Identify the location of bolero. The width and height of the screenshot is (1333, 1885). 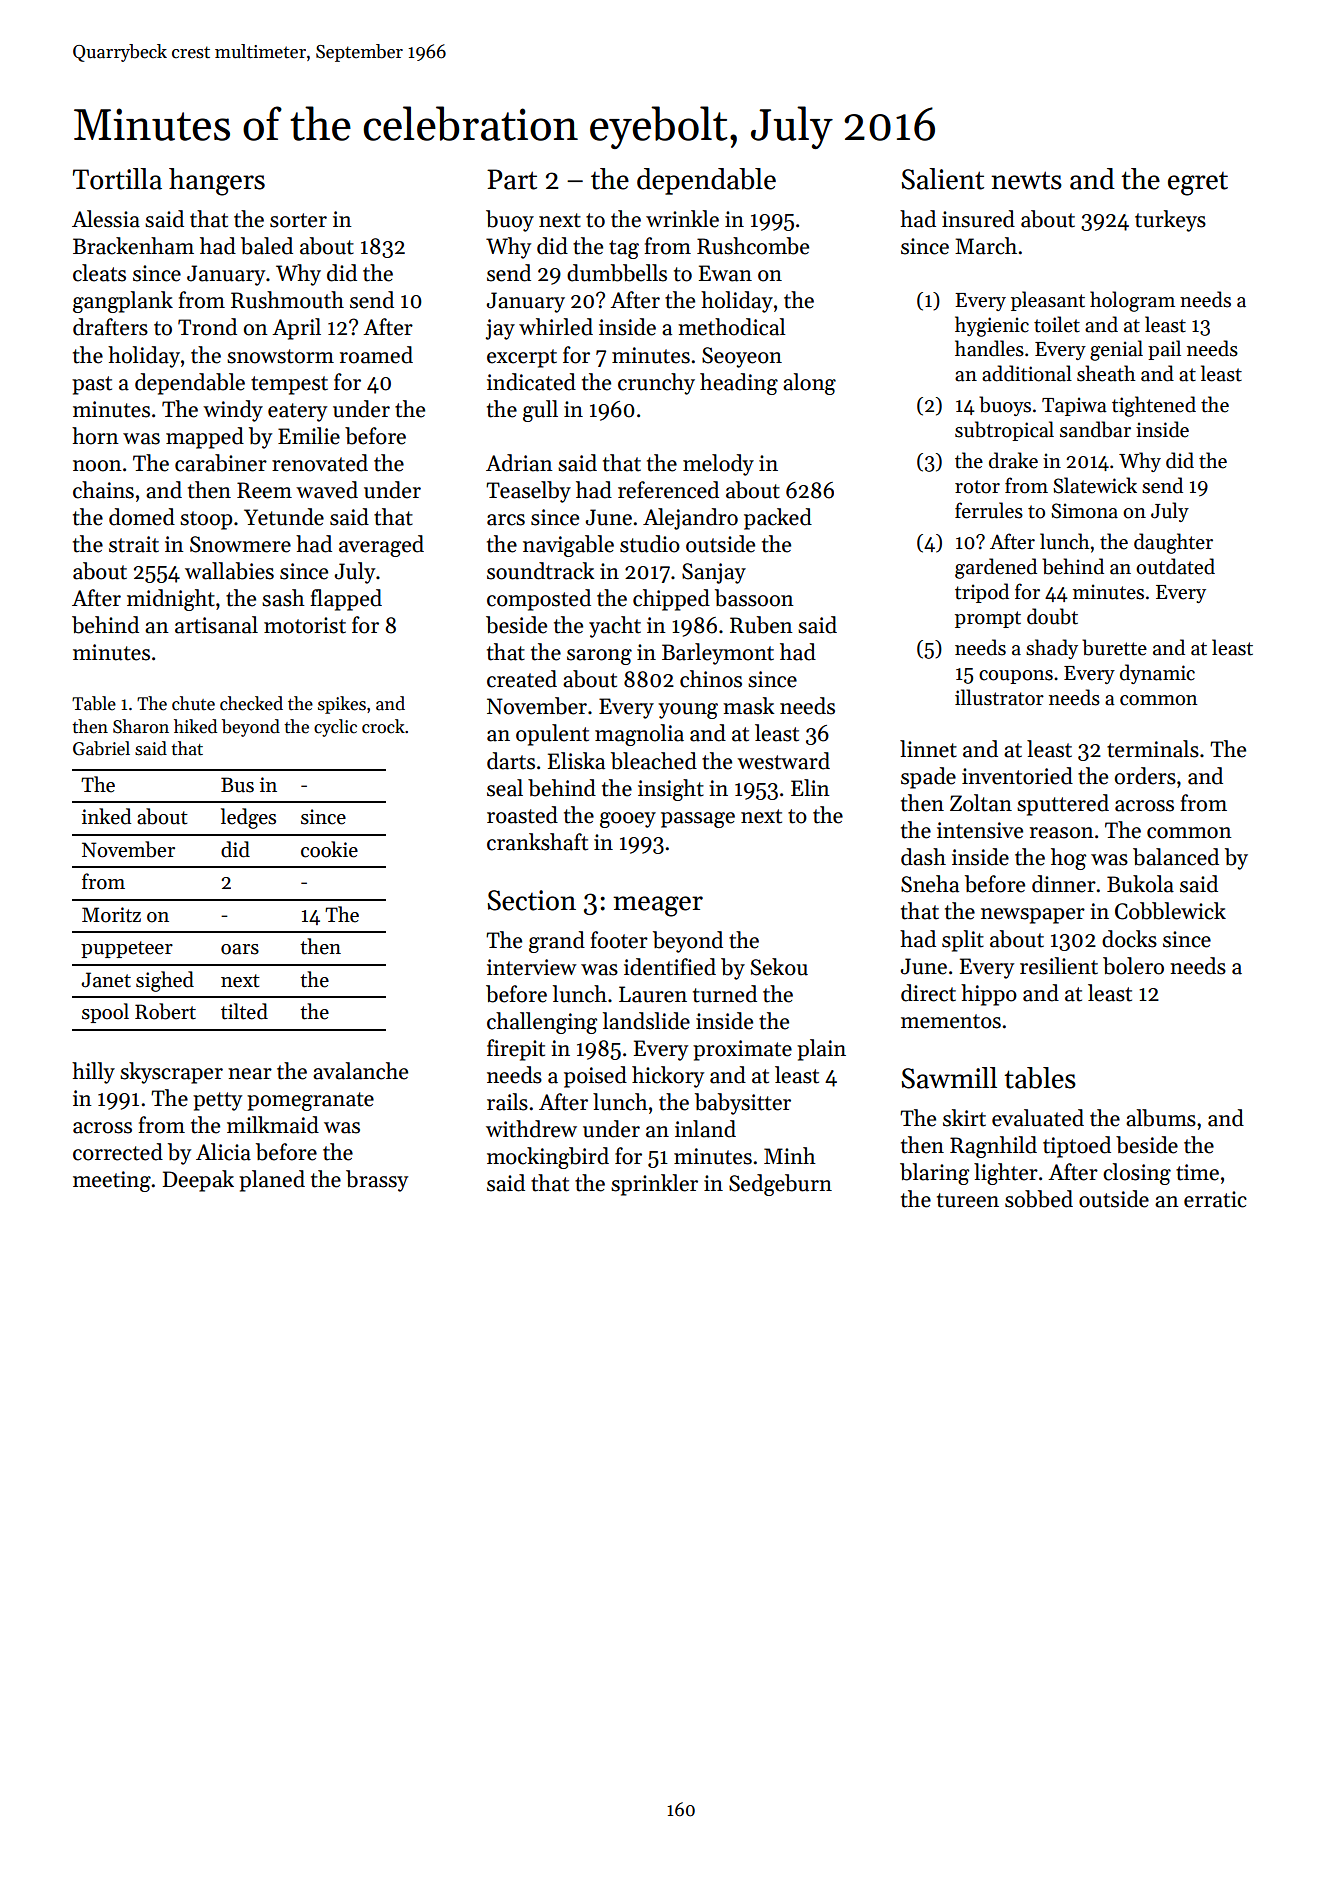
(1133, 966).
